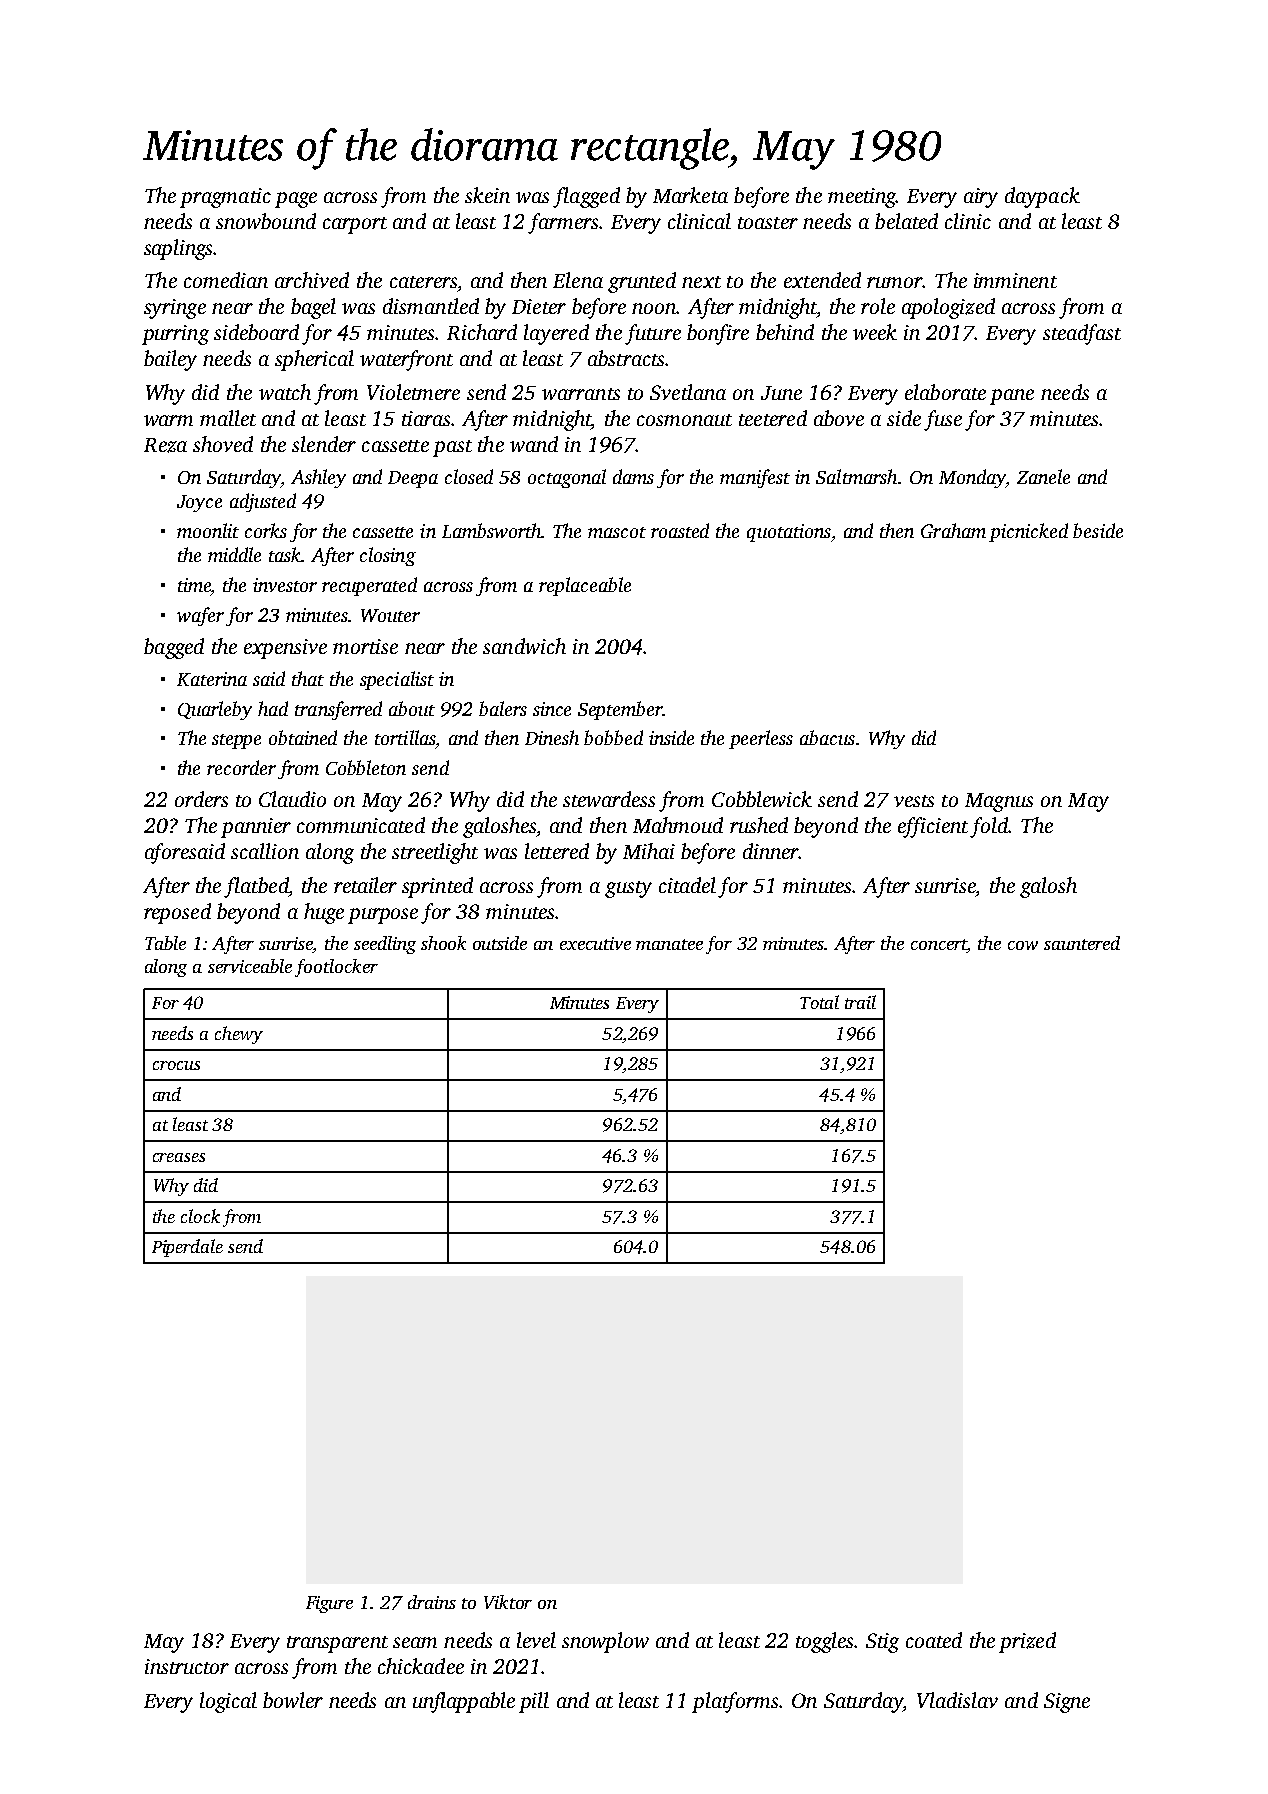  What do you see at coordinates (435, 853) in the image?
I see `streetlight` at bounding box center [435, 853].
